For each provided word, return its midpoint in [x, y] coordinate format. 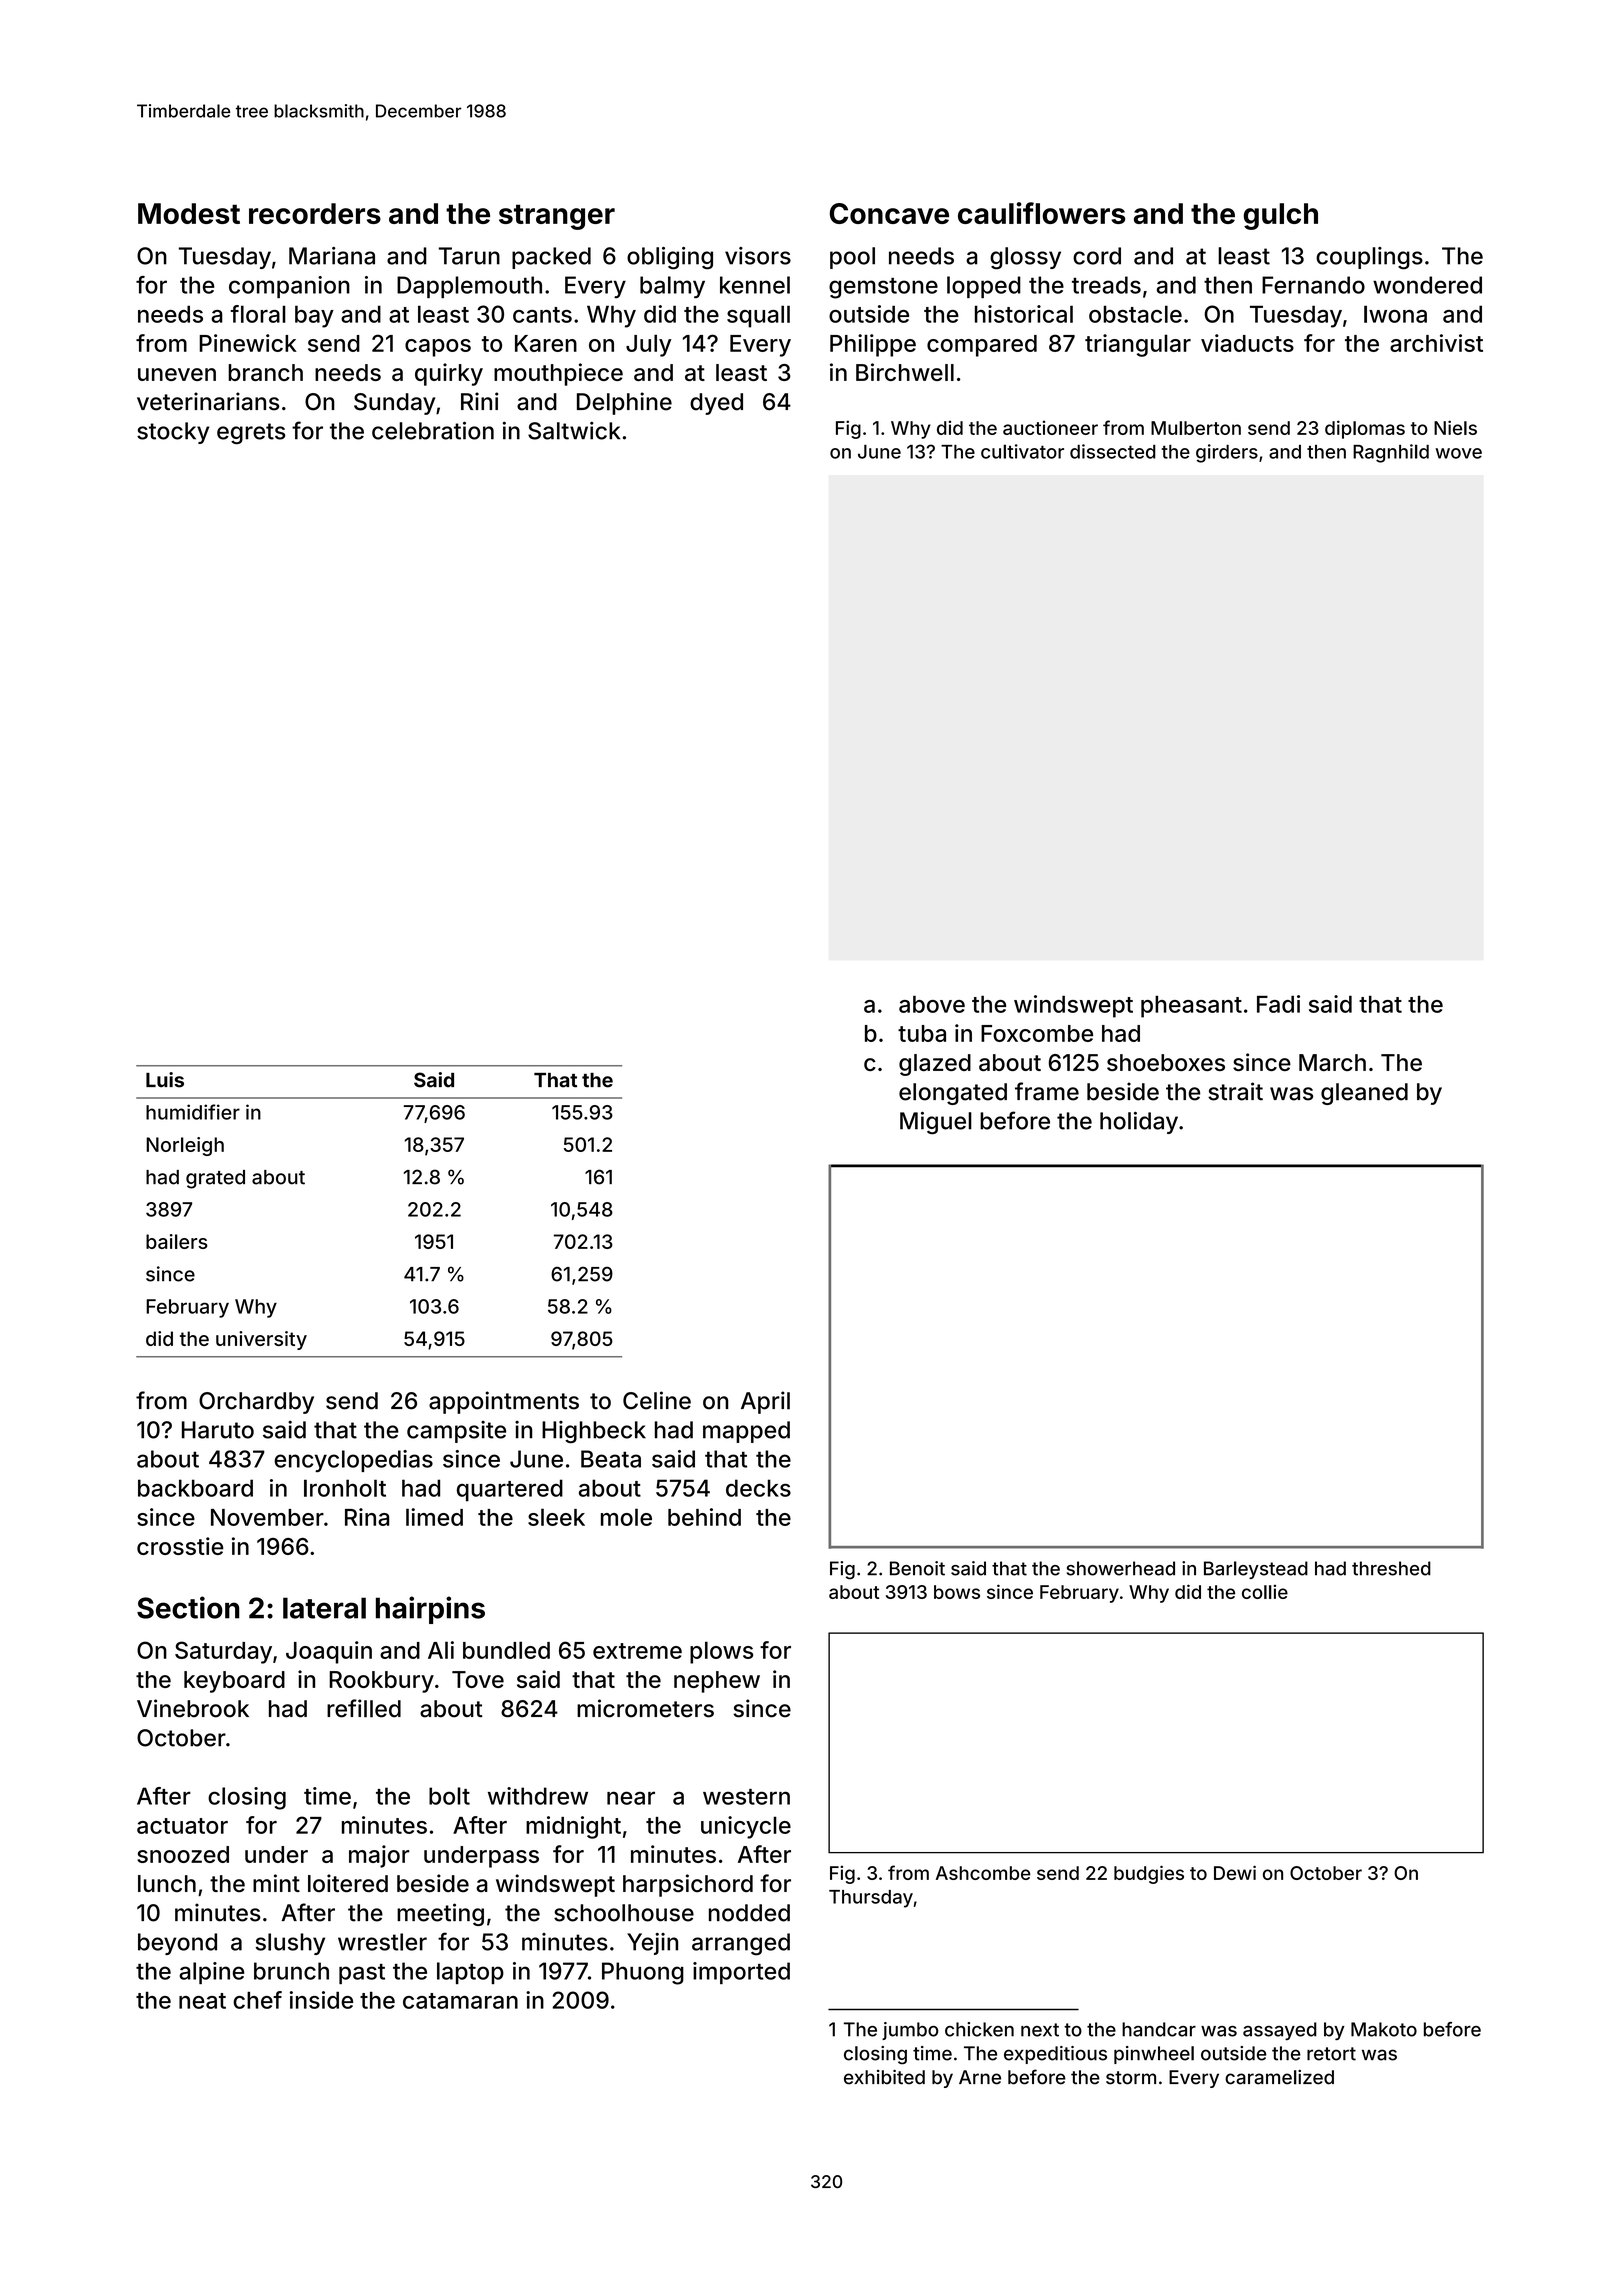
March [1332, 1062]
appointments [504, 1402]
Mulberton [1196, 428]
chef [257, 2000]
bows [957, 1592]
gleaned [1364, 1094]
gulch [1281, 216]
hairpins [430, 1610]
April [765, 1402]
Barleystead [1256, 1570]
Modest [189, 213]
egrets [251, 433]
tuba [922, 1033]
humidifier [193, 1112]
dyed [716, 404]
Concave [889, 213]
